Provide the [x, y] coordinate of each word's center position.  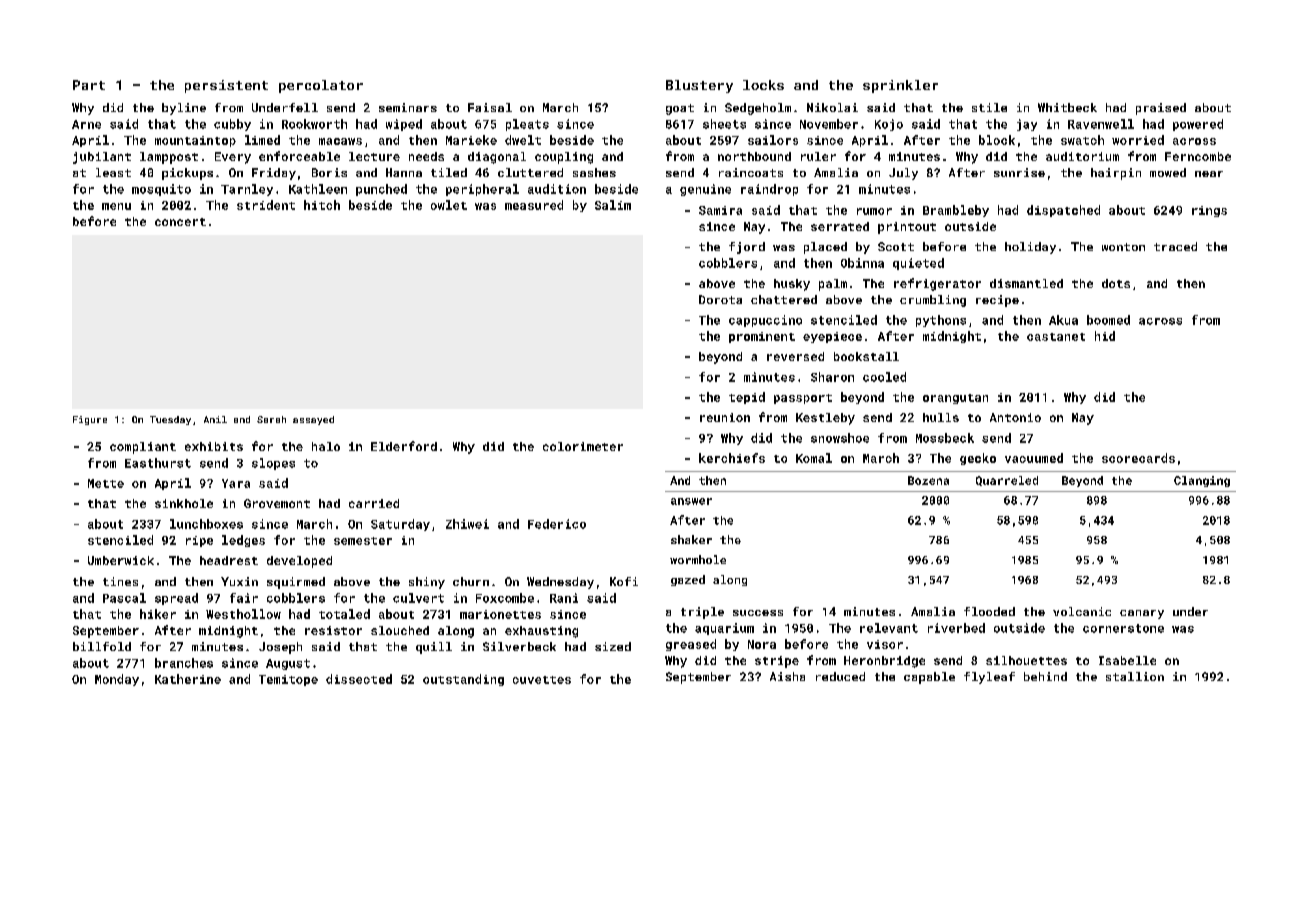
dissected [359, 679]
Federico [557, 524]
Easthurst [158, 463]
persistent [226, 86]
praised [1161, 109]
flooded [989, 611]
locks [763, 85]
